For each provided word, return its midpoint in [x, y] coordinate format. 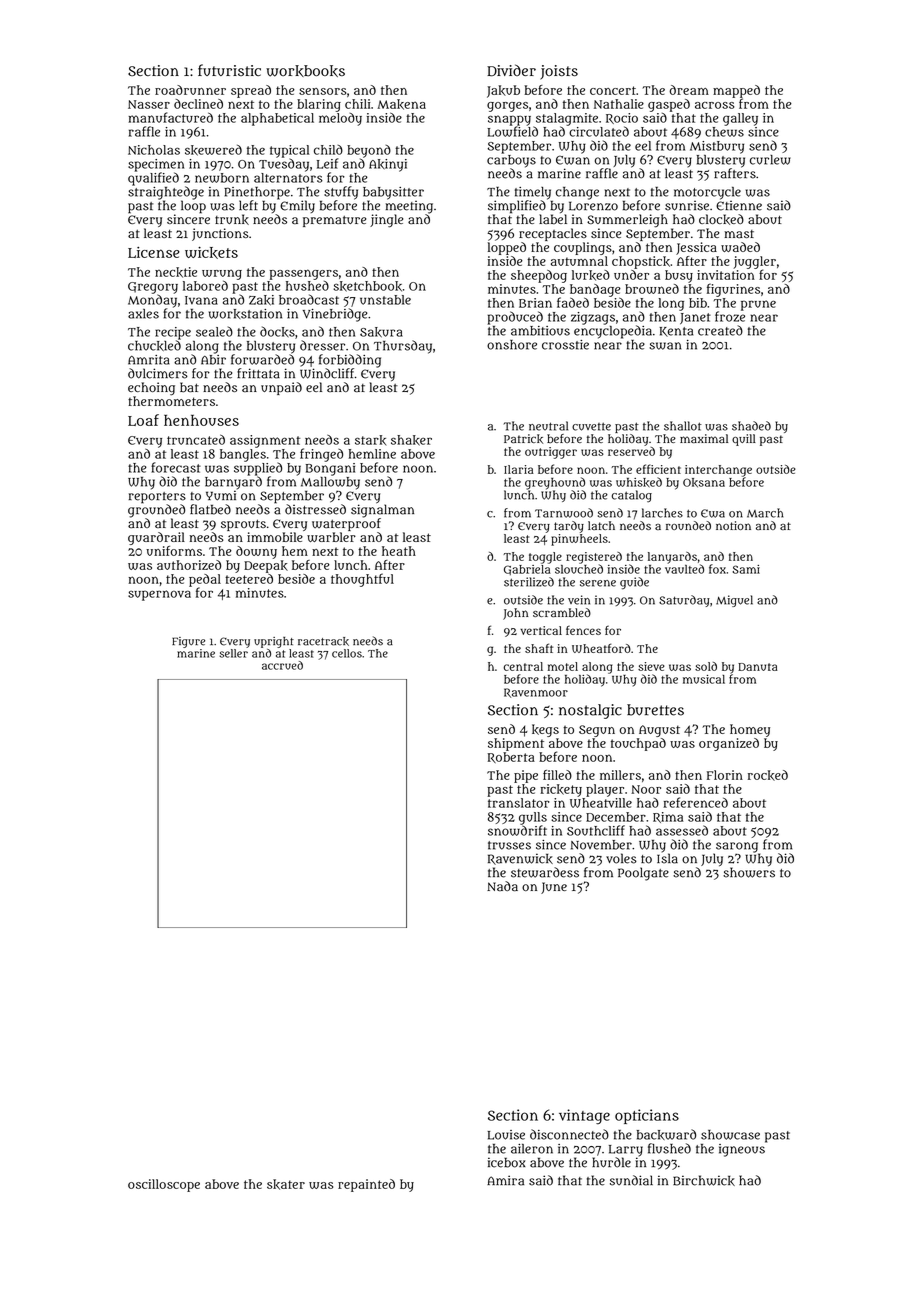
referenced [695, 802]
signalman [382, 511]
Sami [746, 569]
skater [286, 1184]
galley [740, 119]
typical [290, 151]
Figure [188, 642]
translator [518, 803]
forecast [176, 467]
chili [357, 104]
